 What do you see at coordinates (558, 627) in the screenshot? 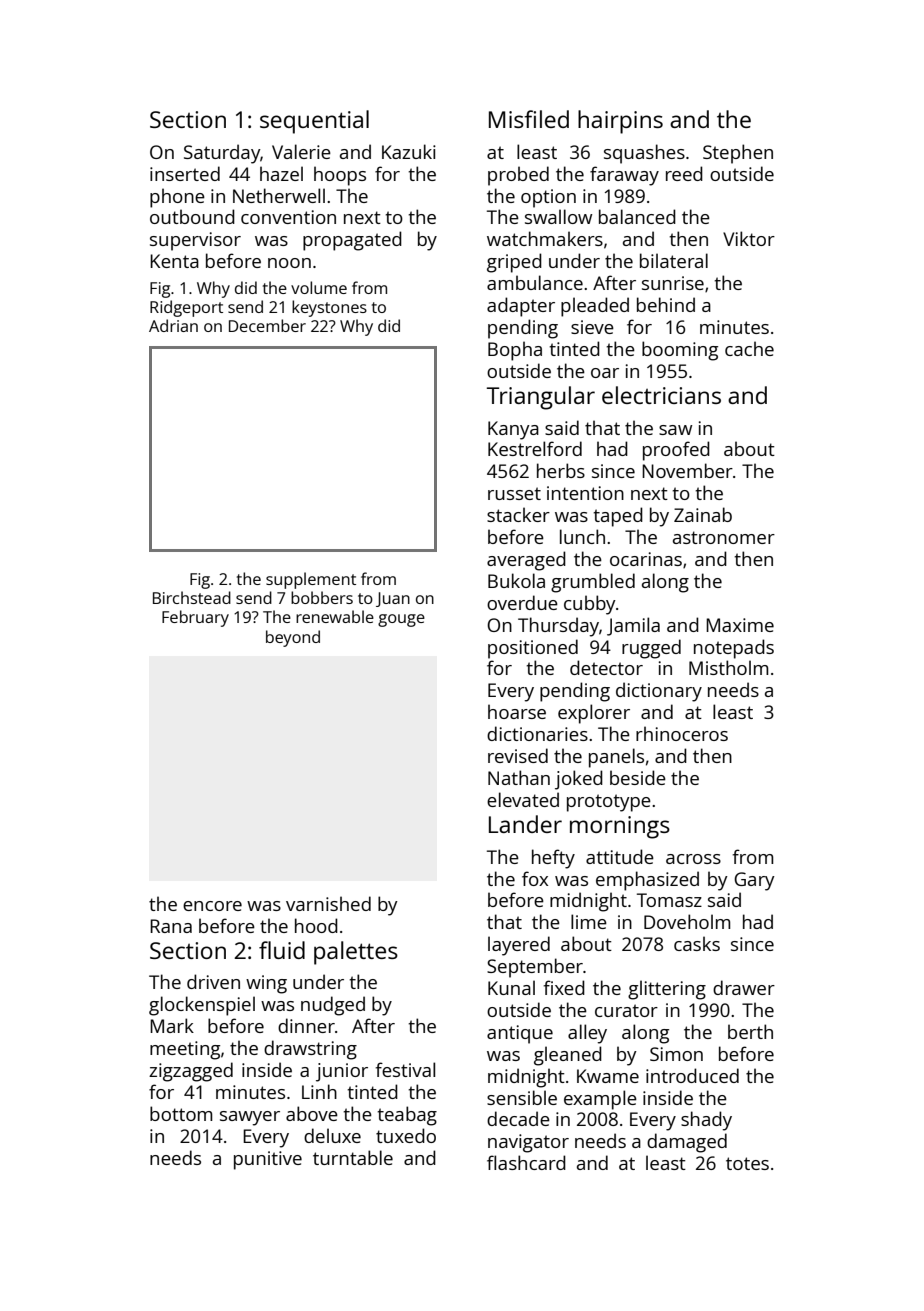
I see `Thursday` at bounding box center [558, 627].
